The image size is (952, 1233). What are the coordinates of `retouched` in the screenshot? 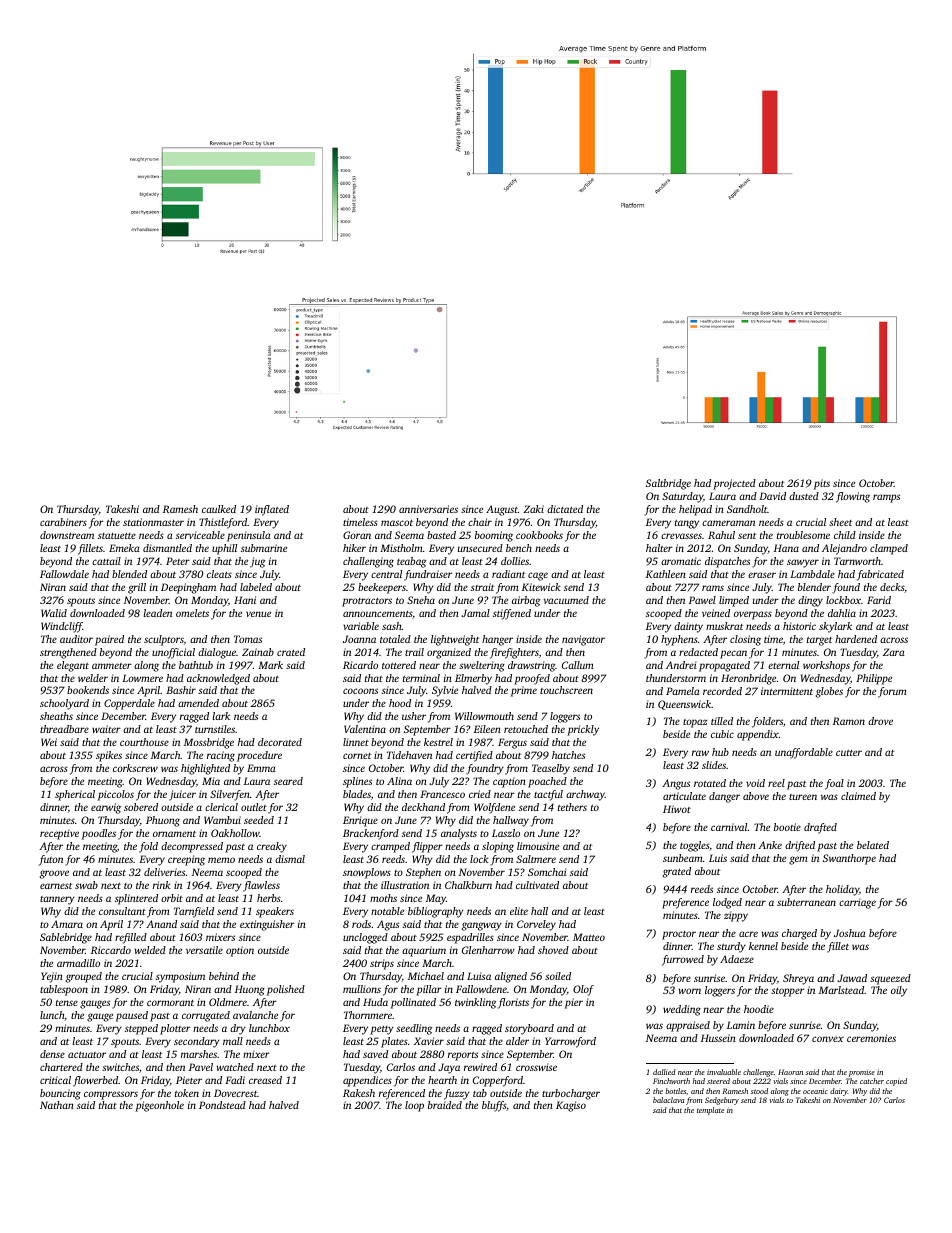 It's located at (526, 729).
